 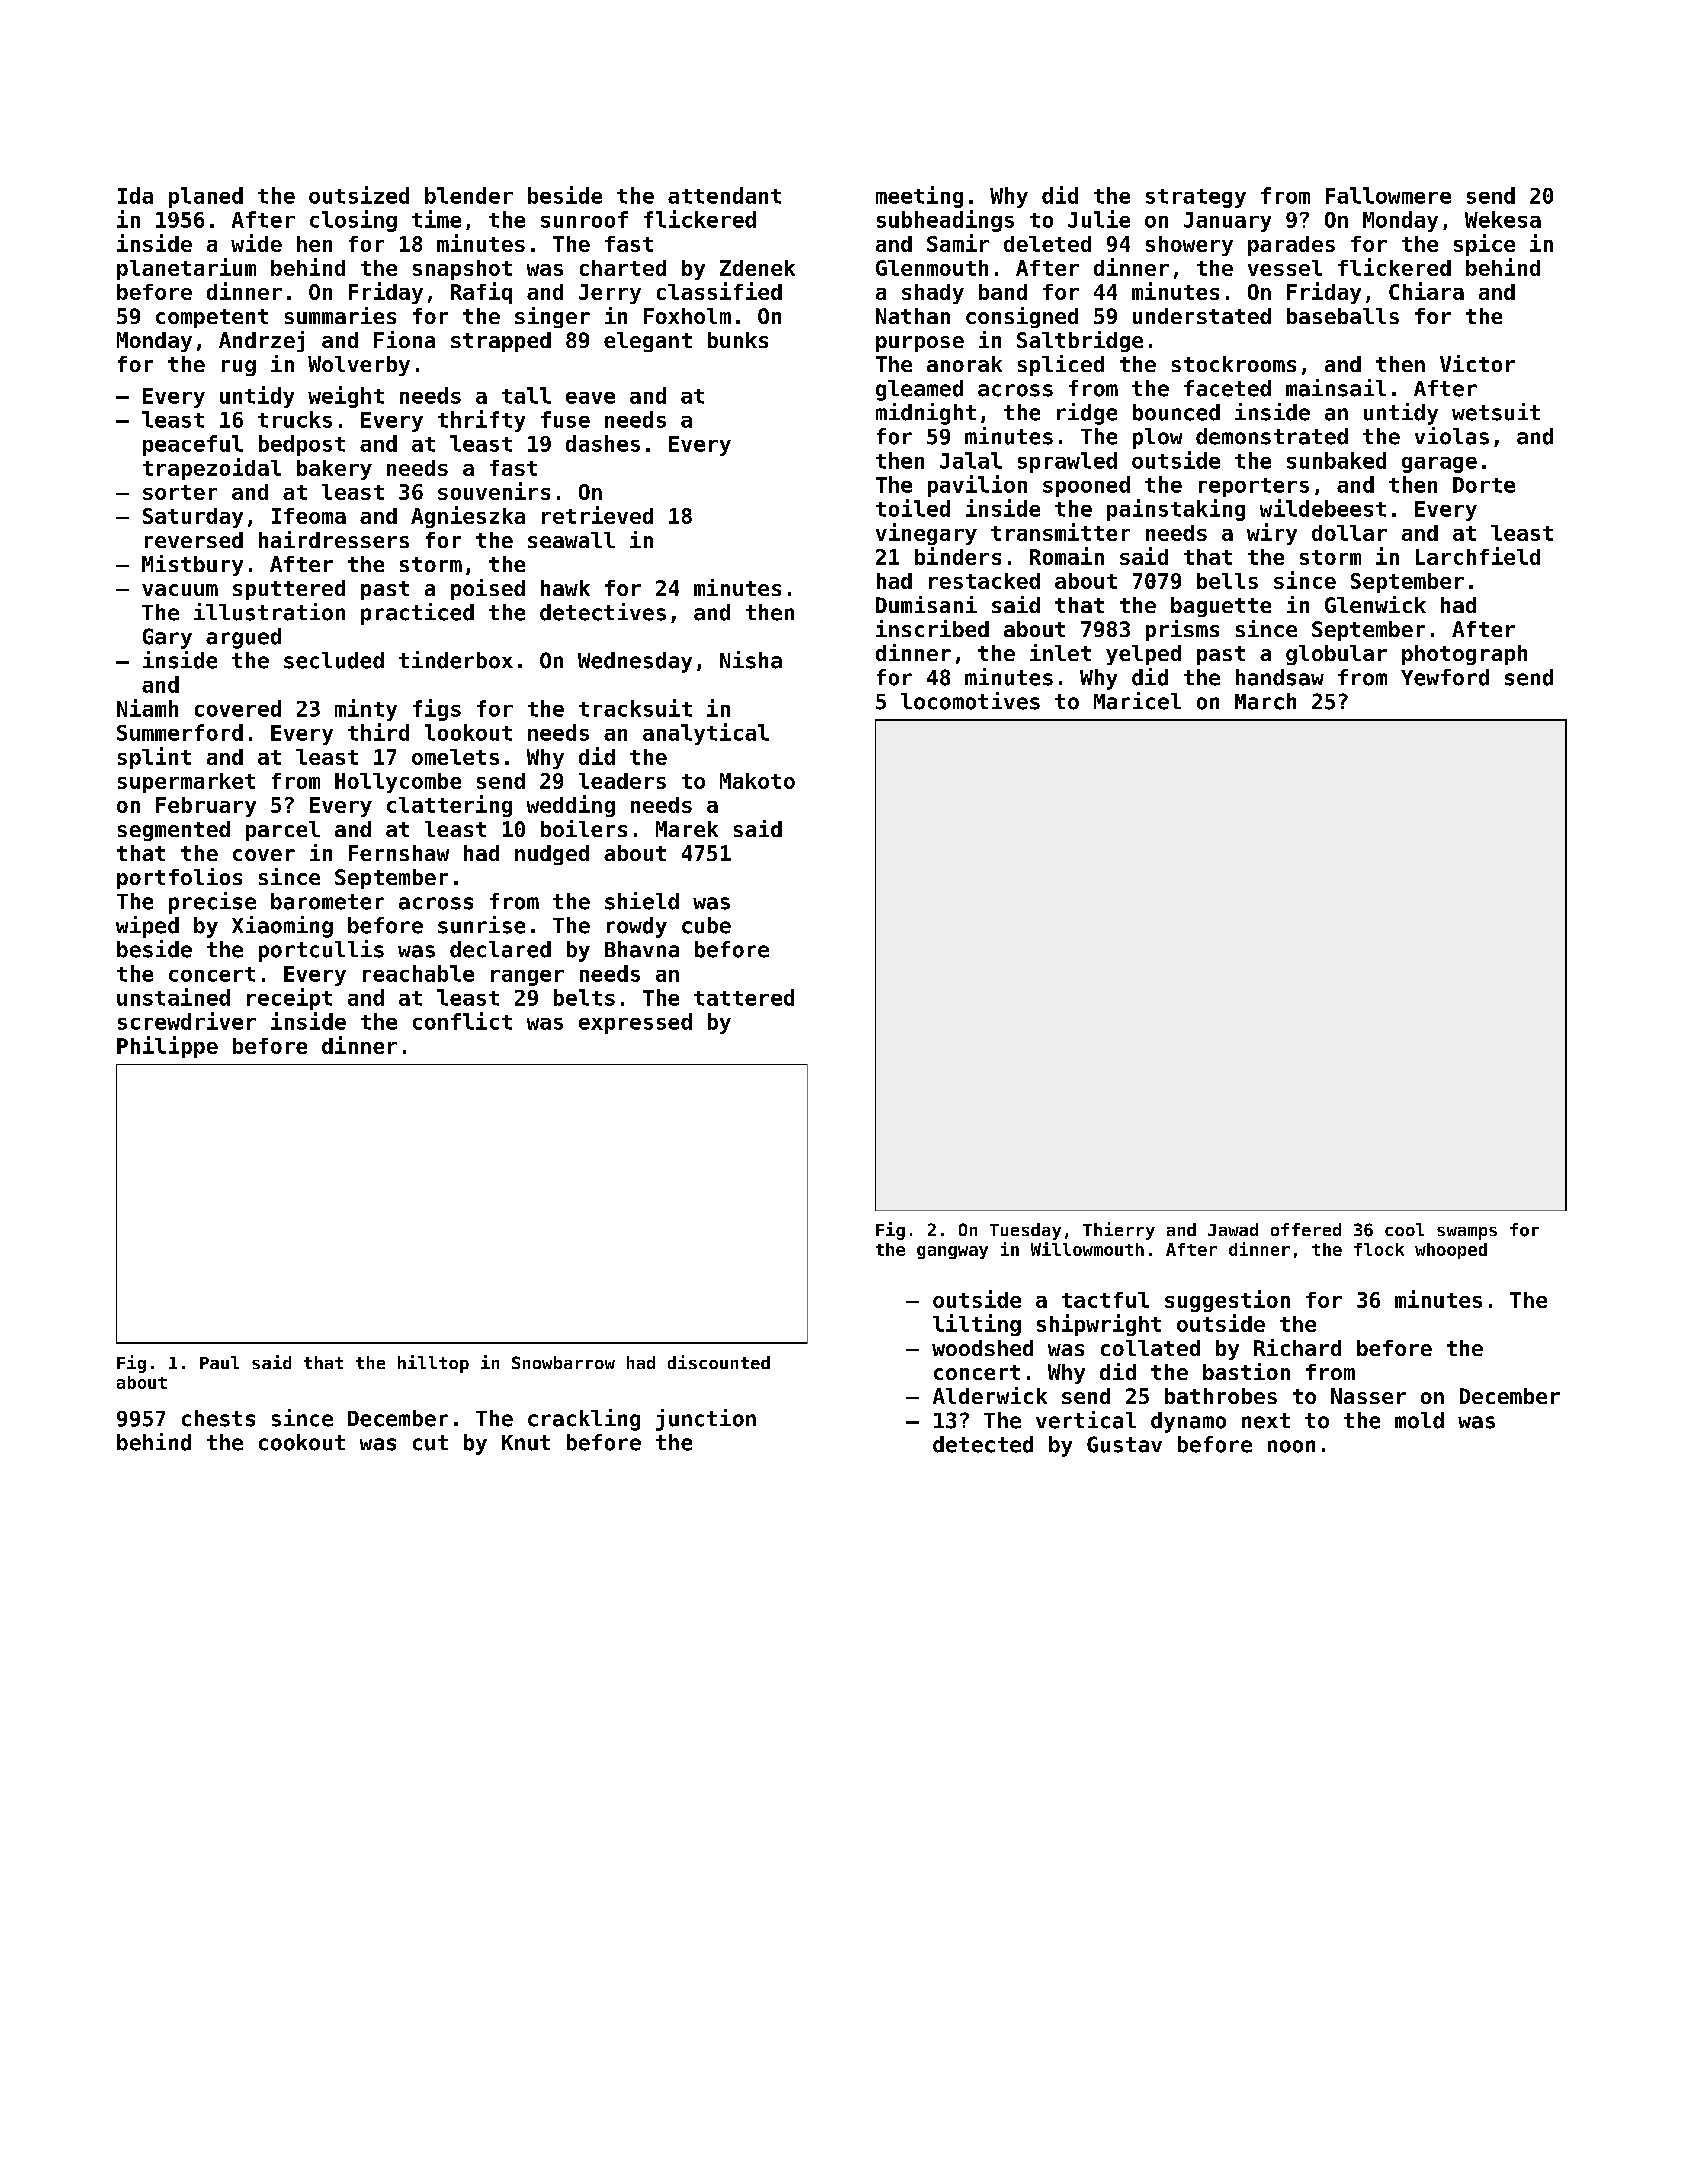 What do you see at coordinates (1478, 556) in the screenshot?
I see `Larchfield` at bounding box center [1478, 556].
